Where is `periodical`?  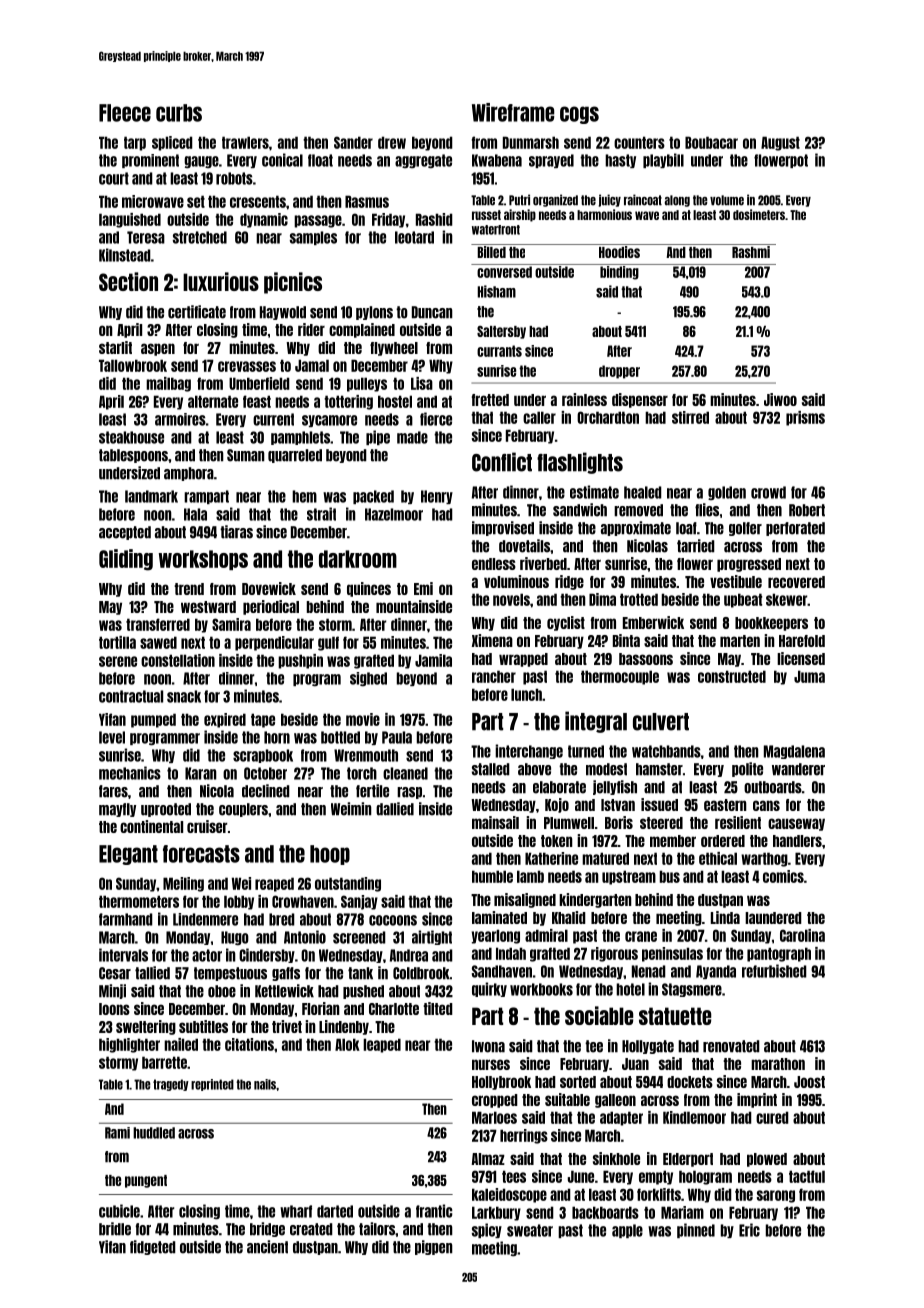 periodical is located at coordinates (271, 607).
